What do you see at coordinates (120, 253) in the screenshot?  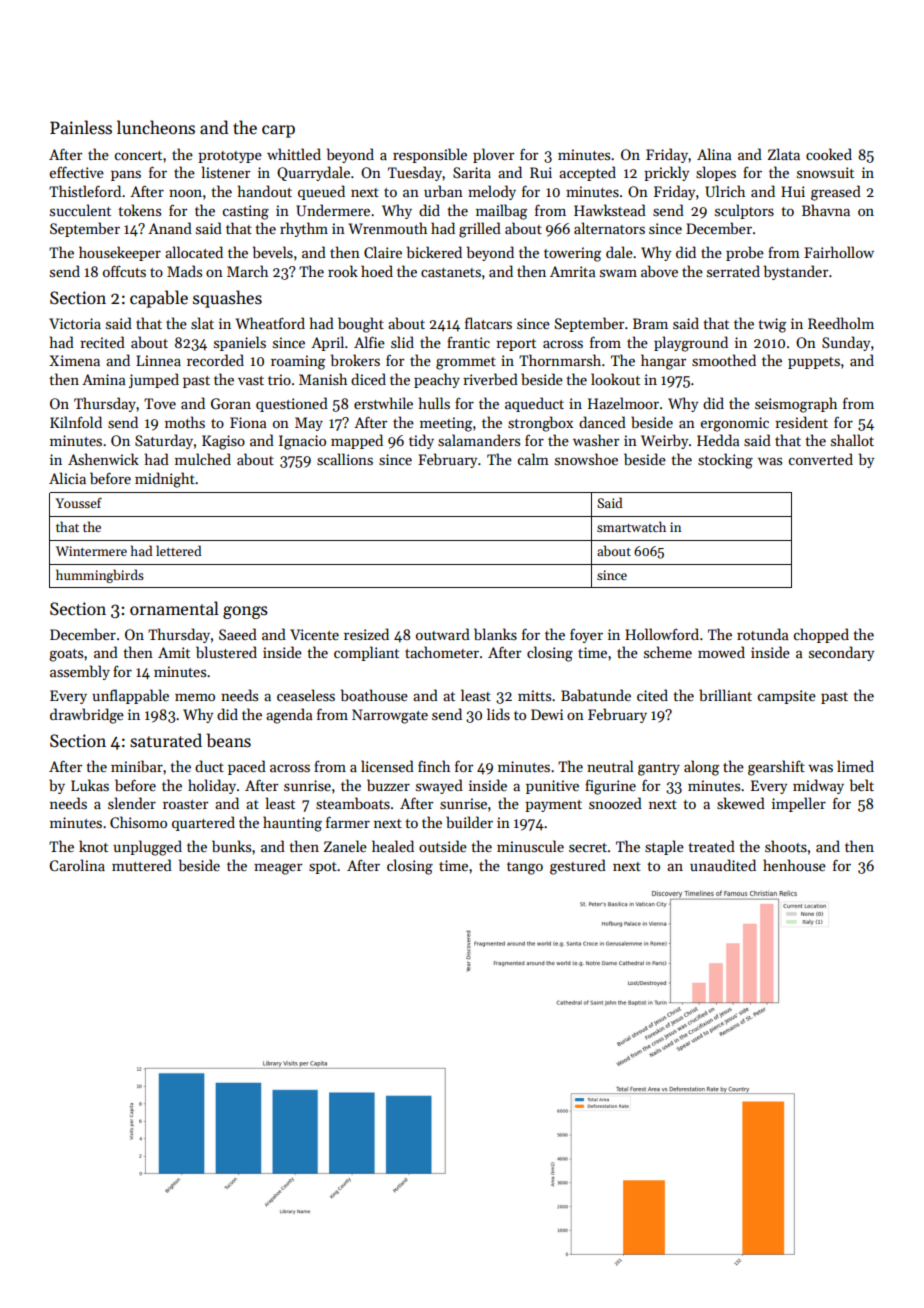 I see `housekeeper` at bounding box center [120, 253].
